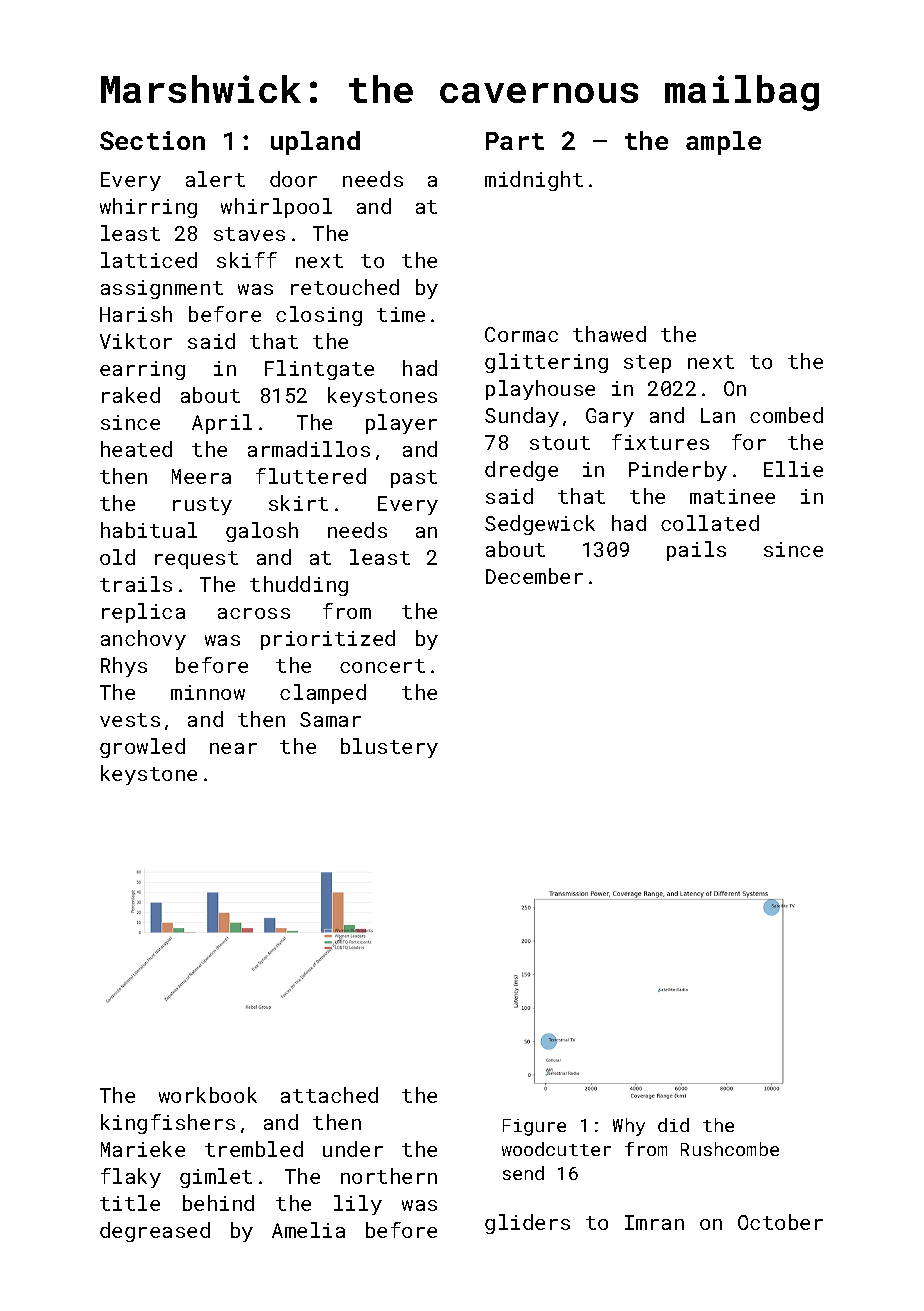 This image has height=1311, width=924. What do you see at coordinates (696, 551) in the image?
I see `pails` at bounding box center [696, 551].
